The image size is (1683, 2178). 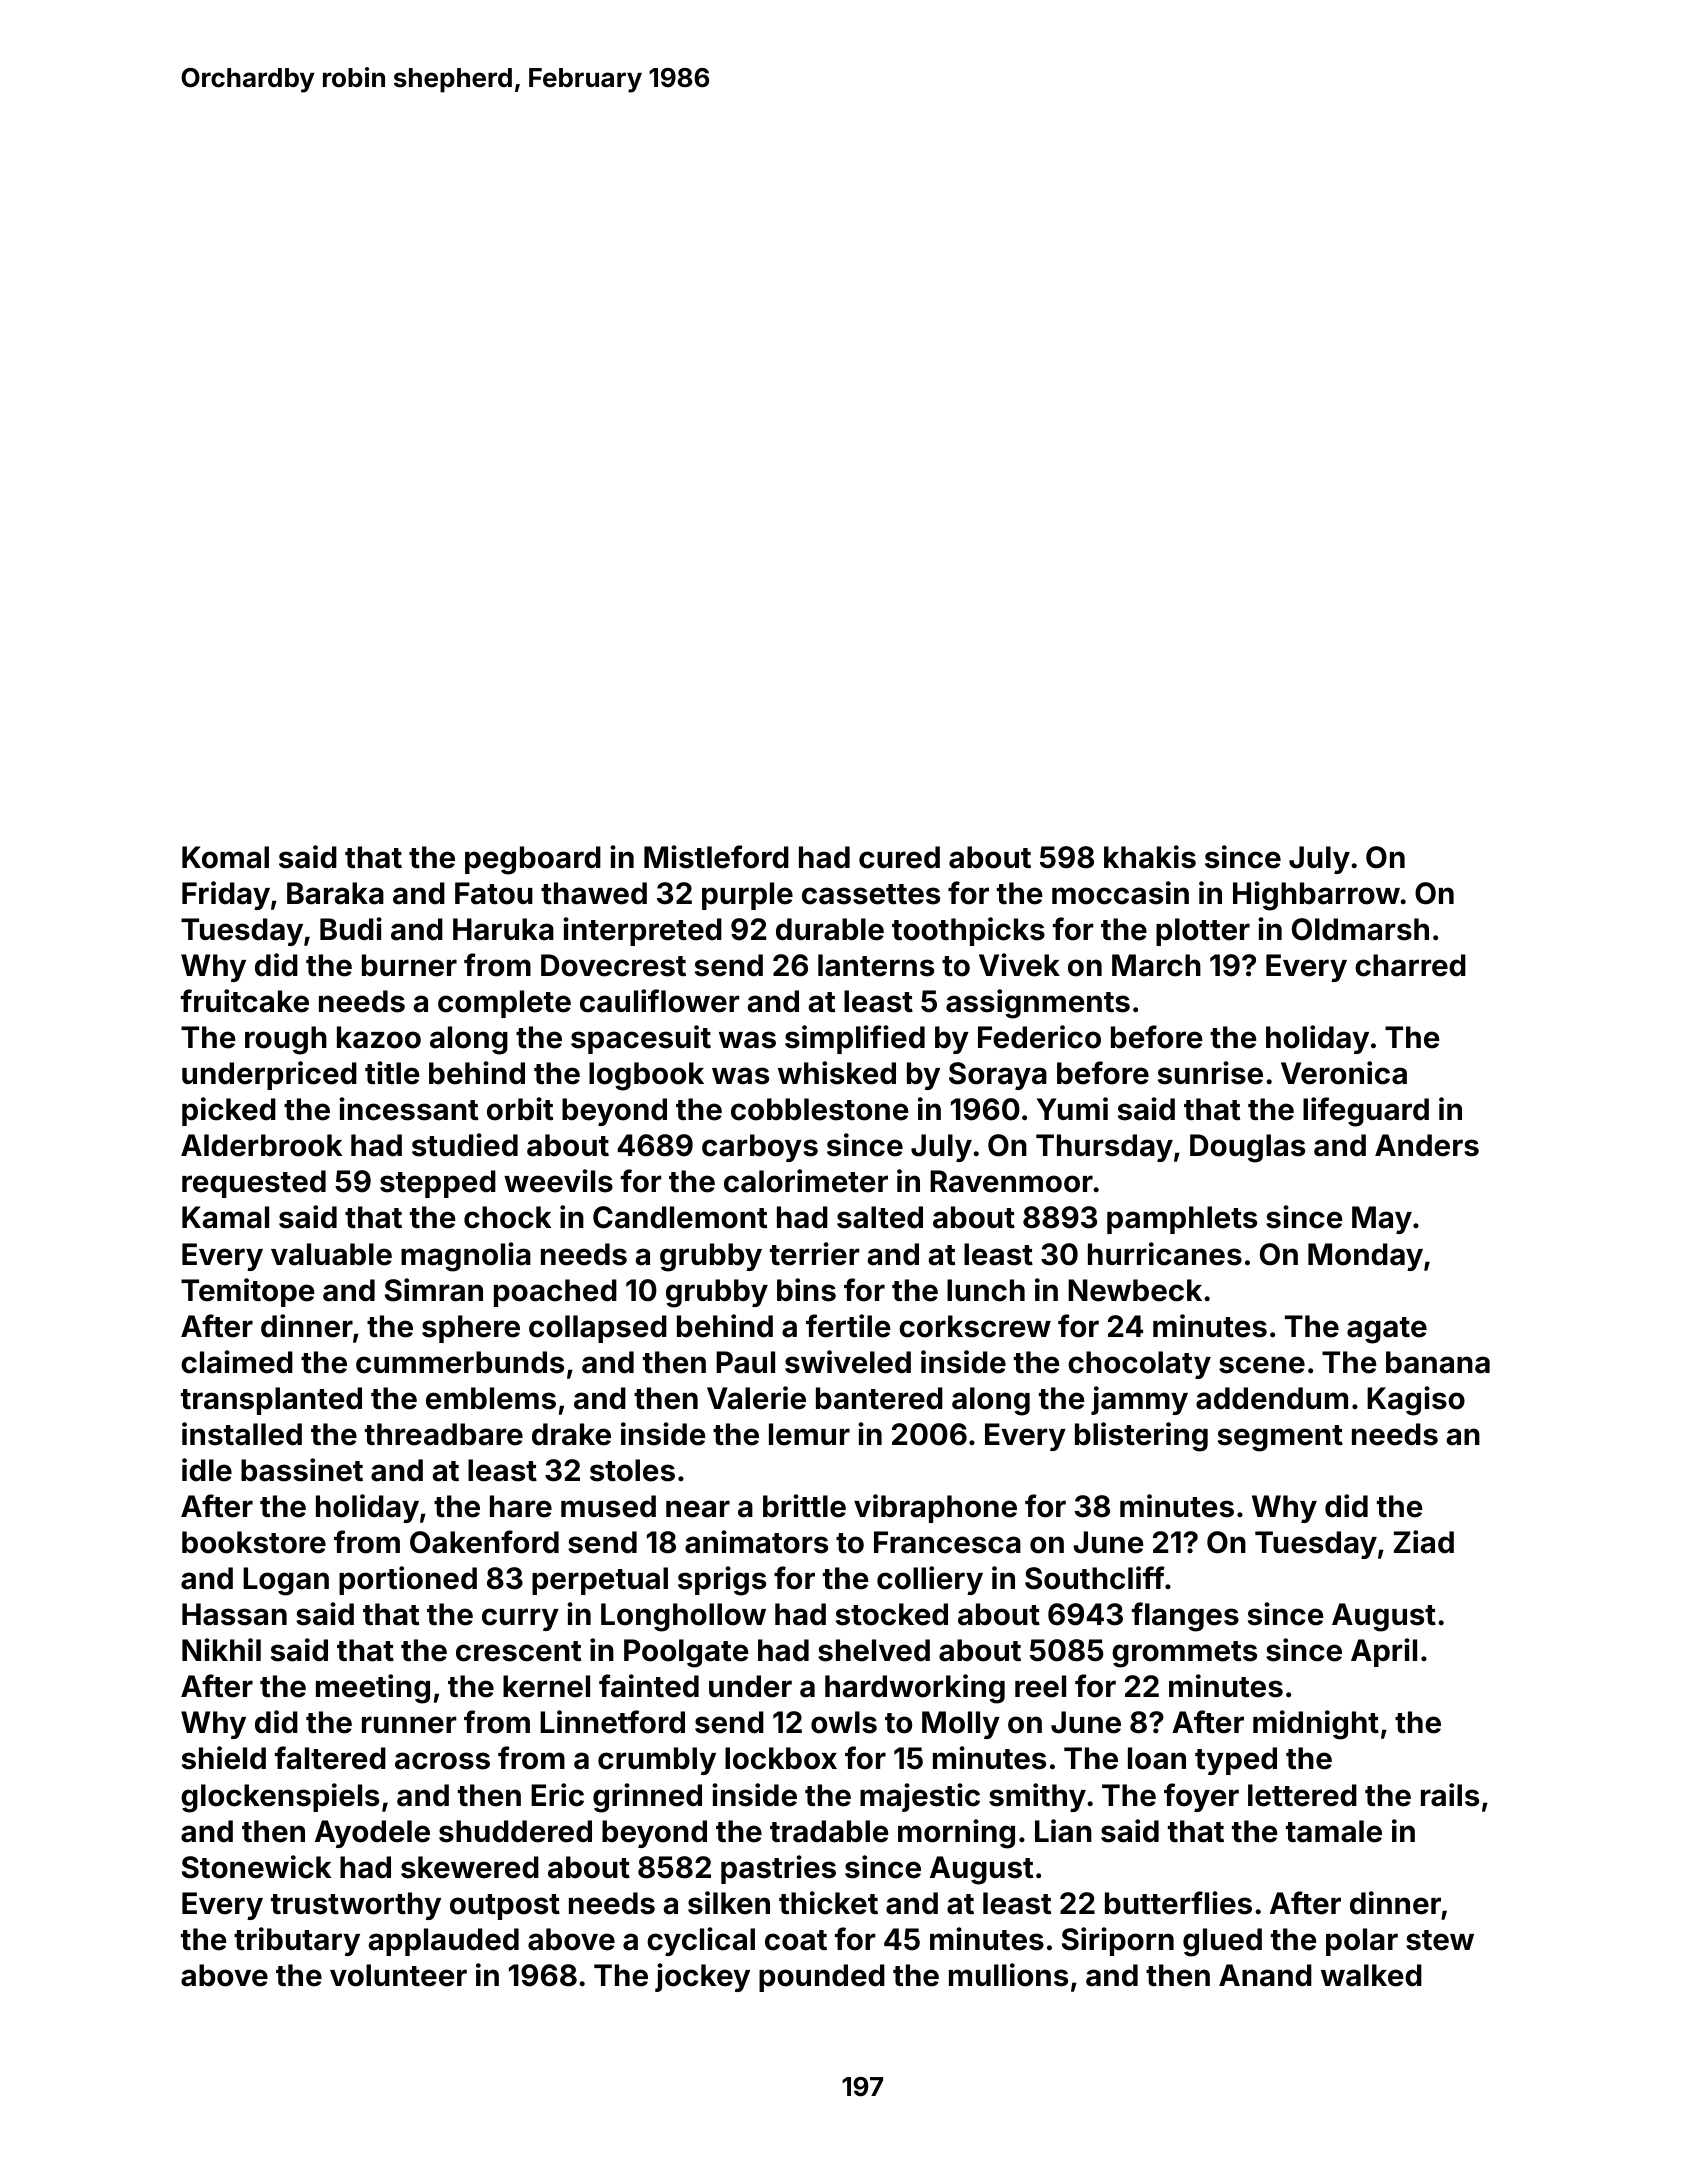 What do you see at coordinates (229, 1111) in the screenshot?
I see `picked` at bounding box center [229, 1111].
